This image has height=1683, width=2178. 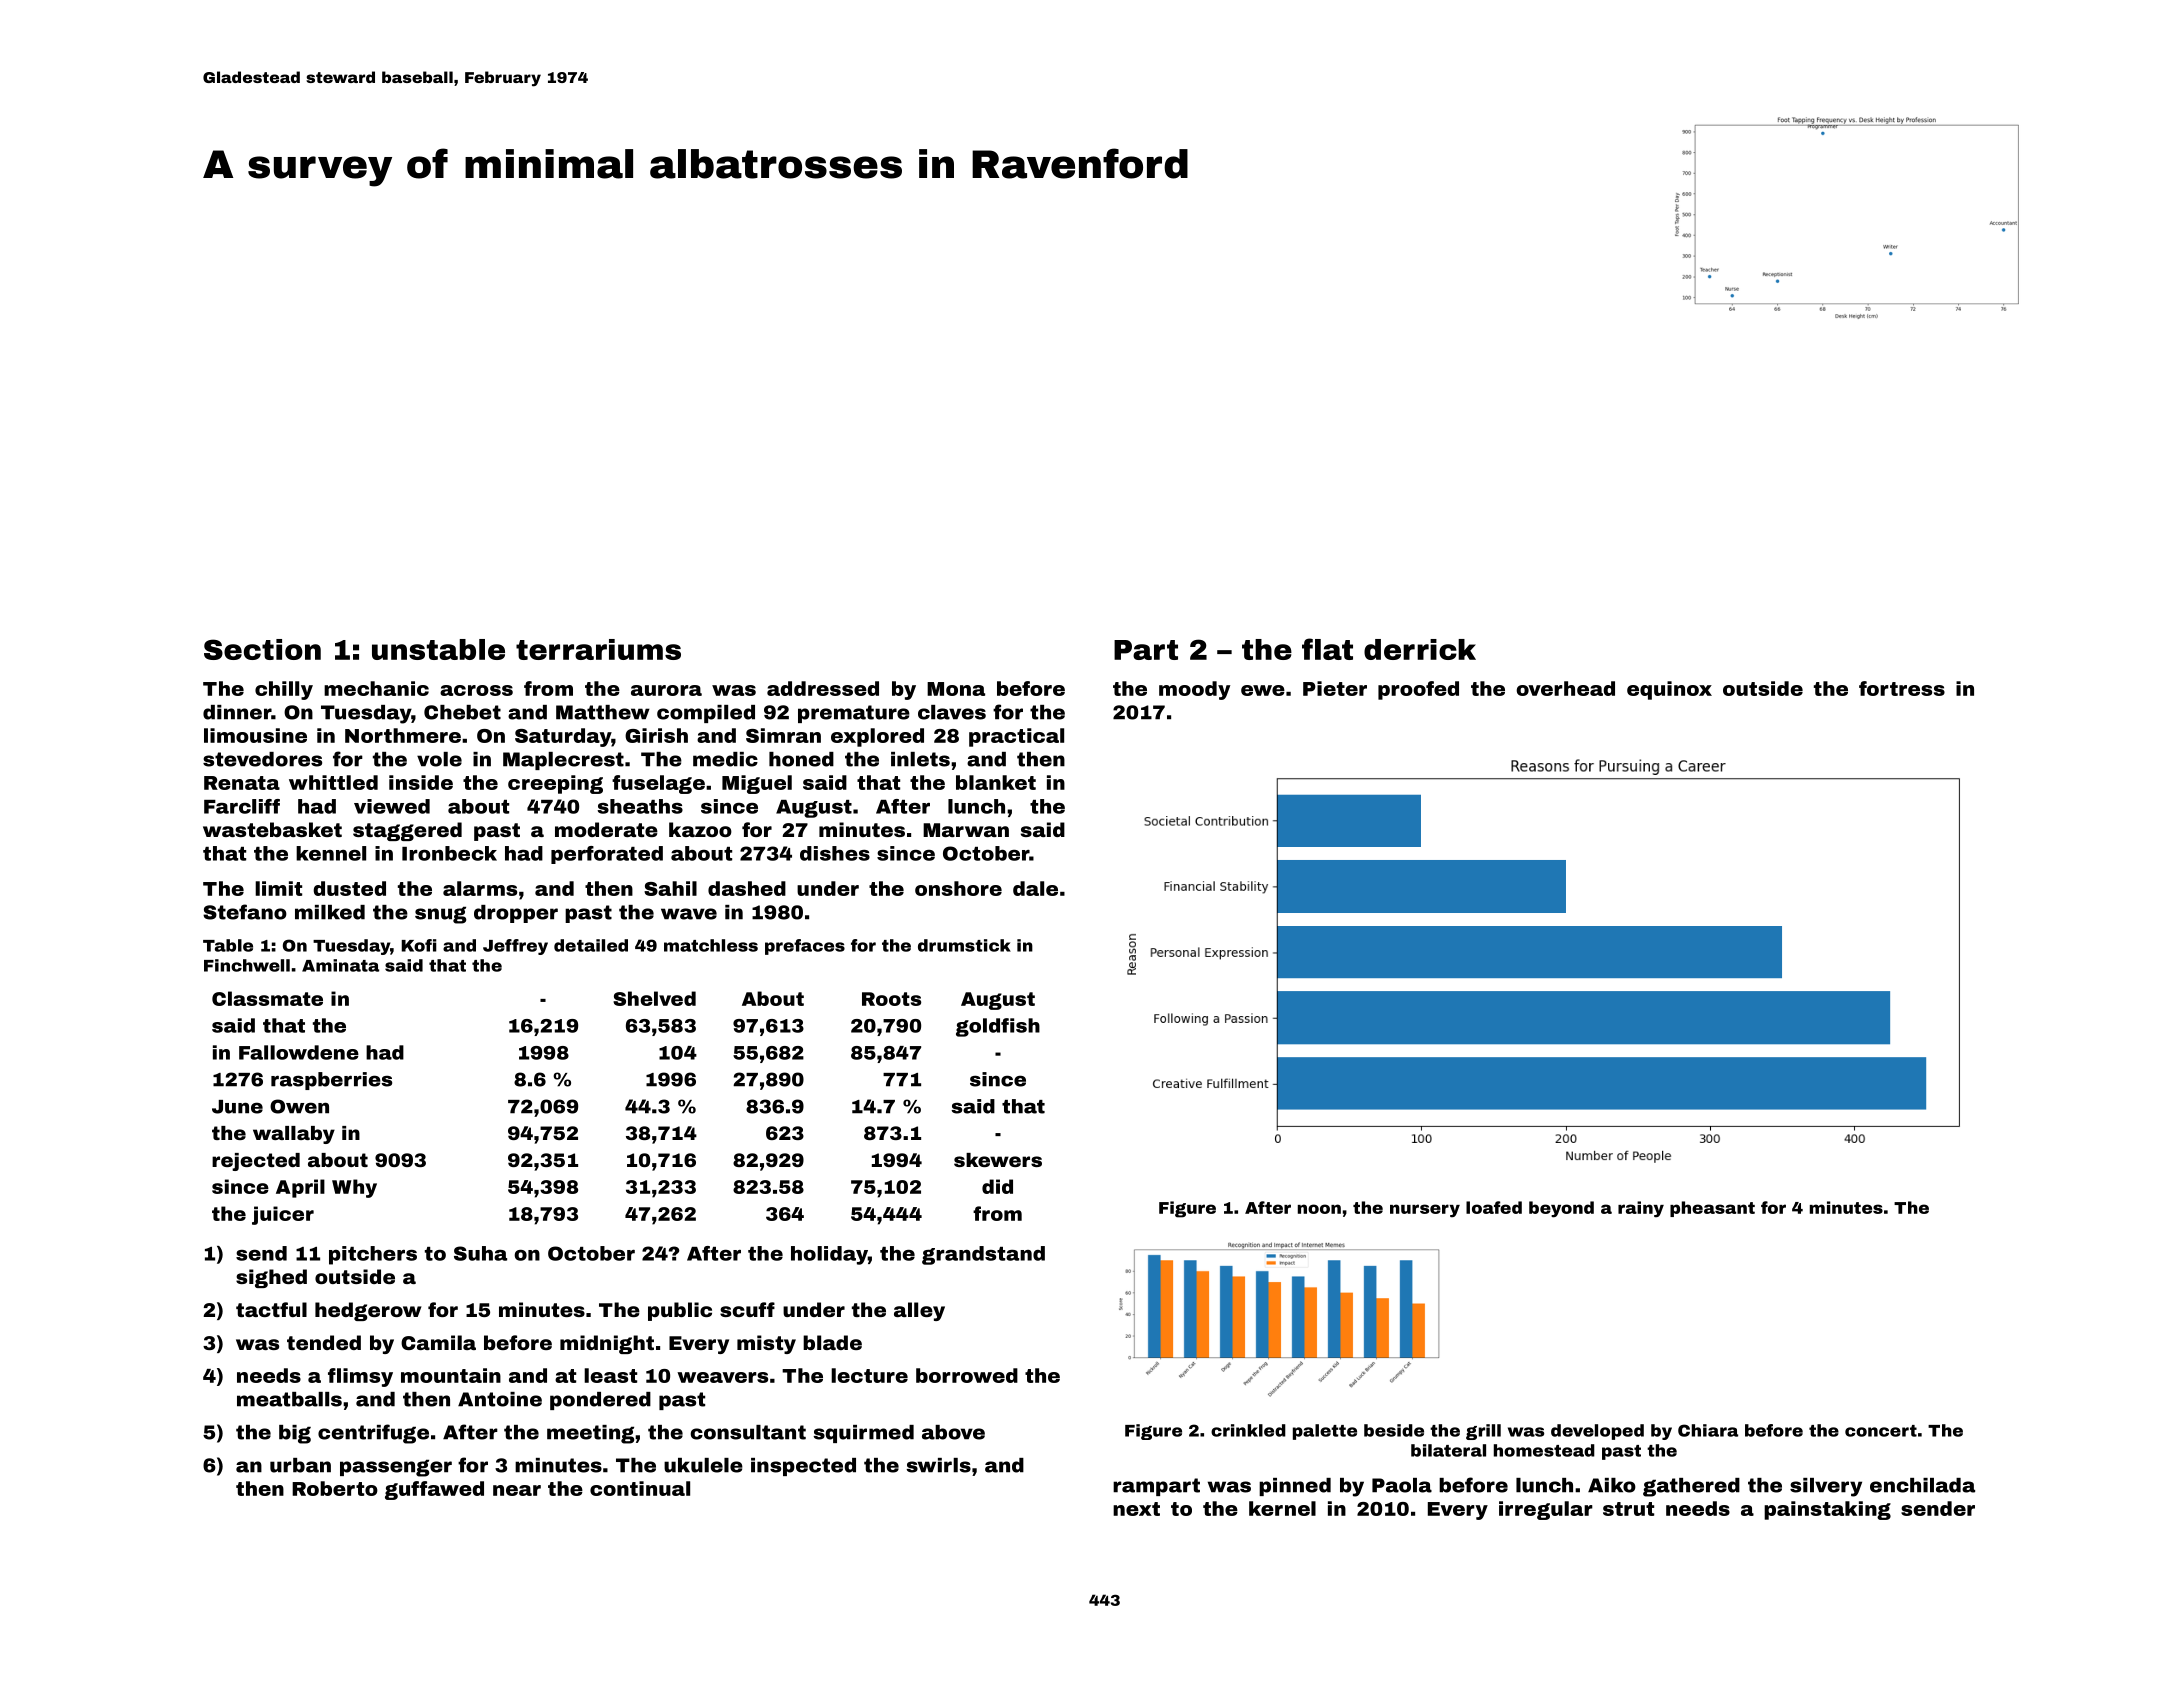 I want to click on flat, so click(x=1327, y=649).
